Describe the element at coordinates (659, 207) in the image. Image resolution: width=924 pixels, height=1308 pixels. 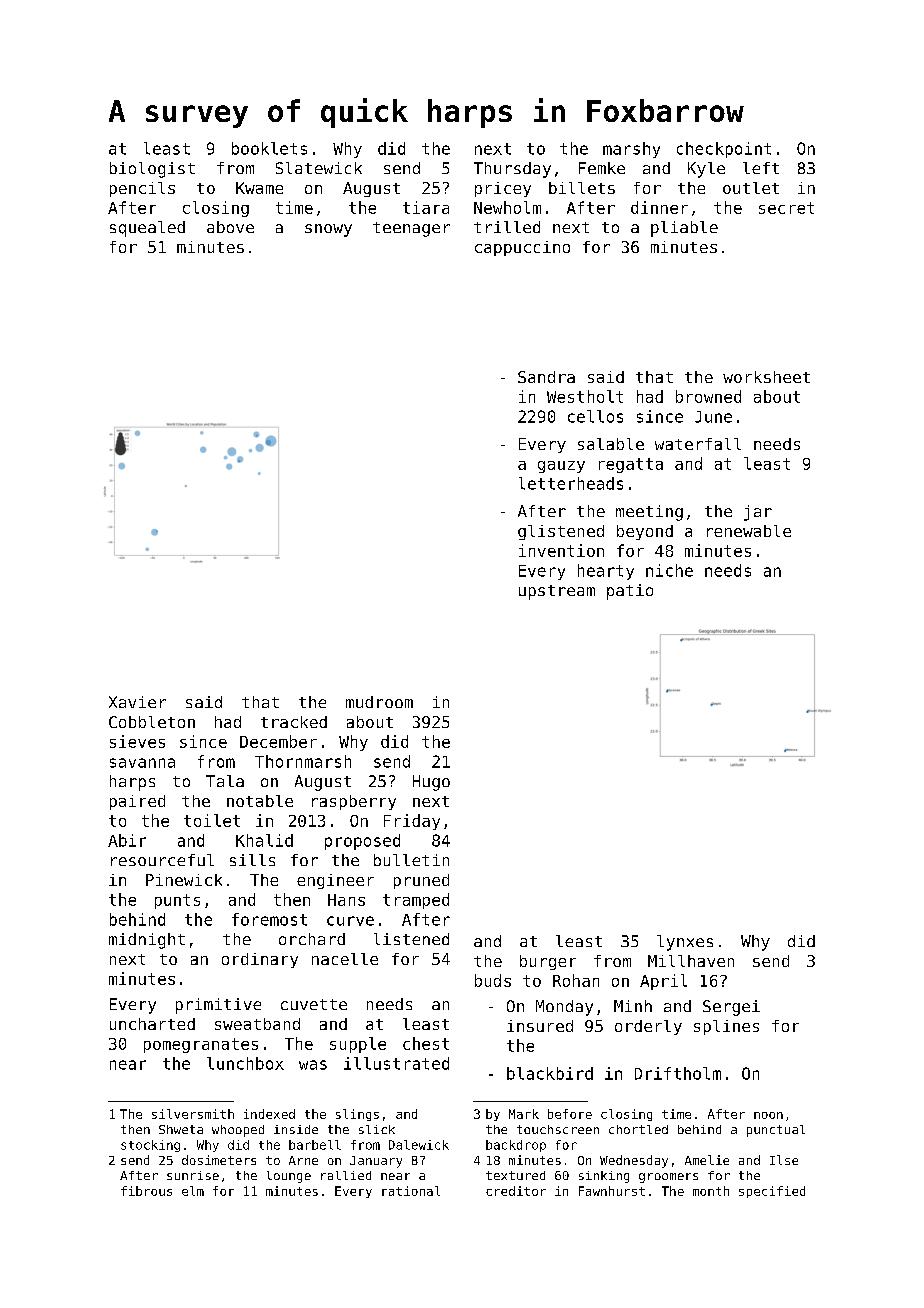
I see `dinner` at that location.
